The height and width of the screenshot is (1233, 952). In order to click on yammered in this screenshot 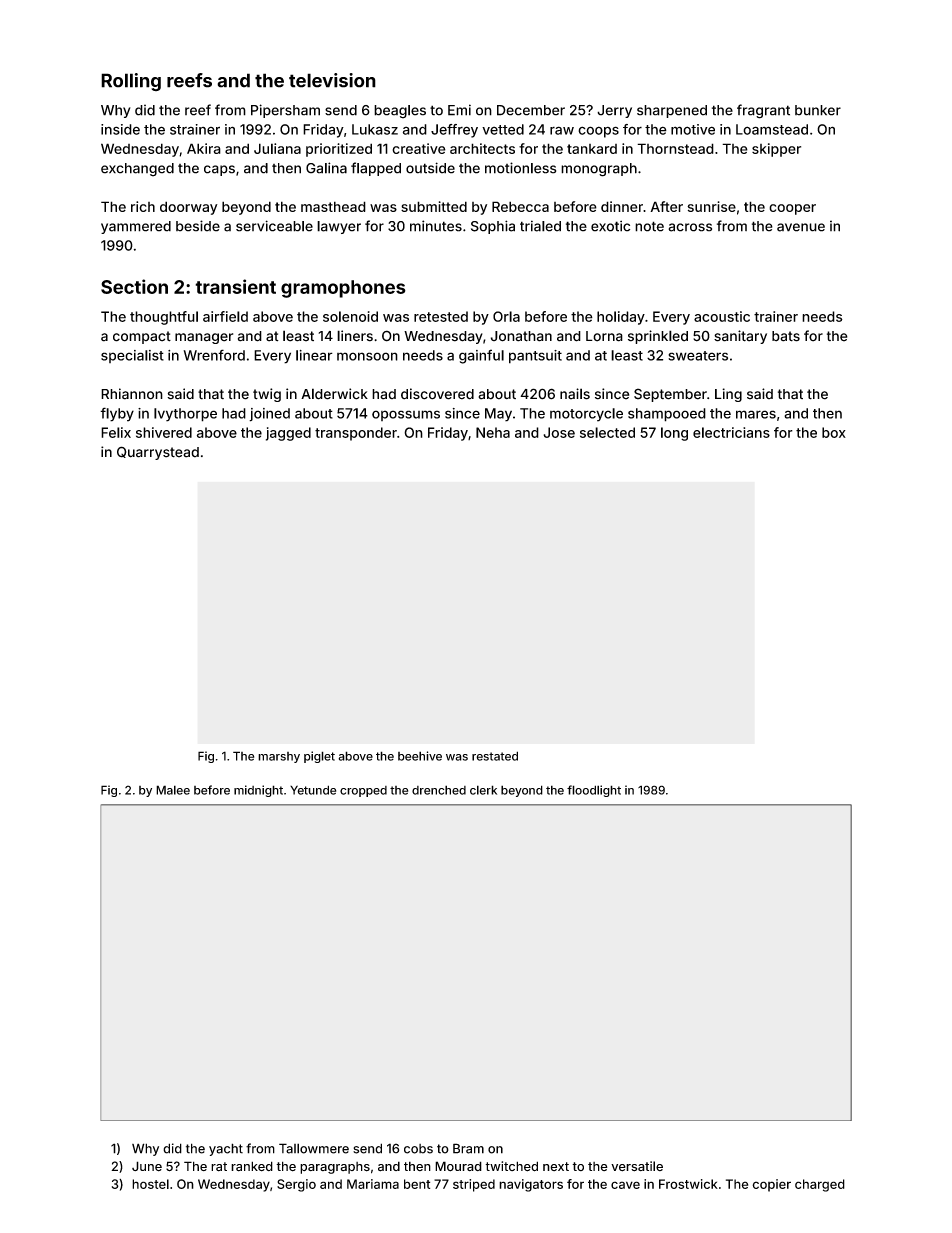, I will do `click(136, 227)`.
